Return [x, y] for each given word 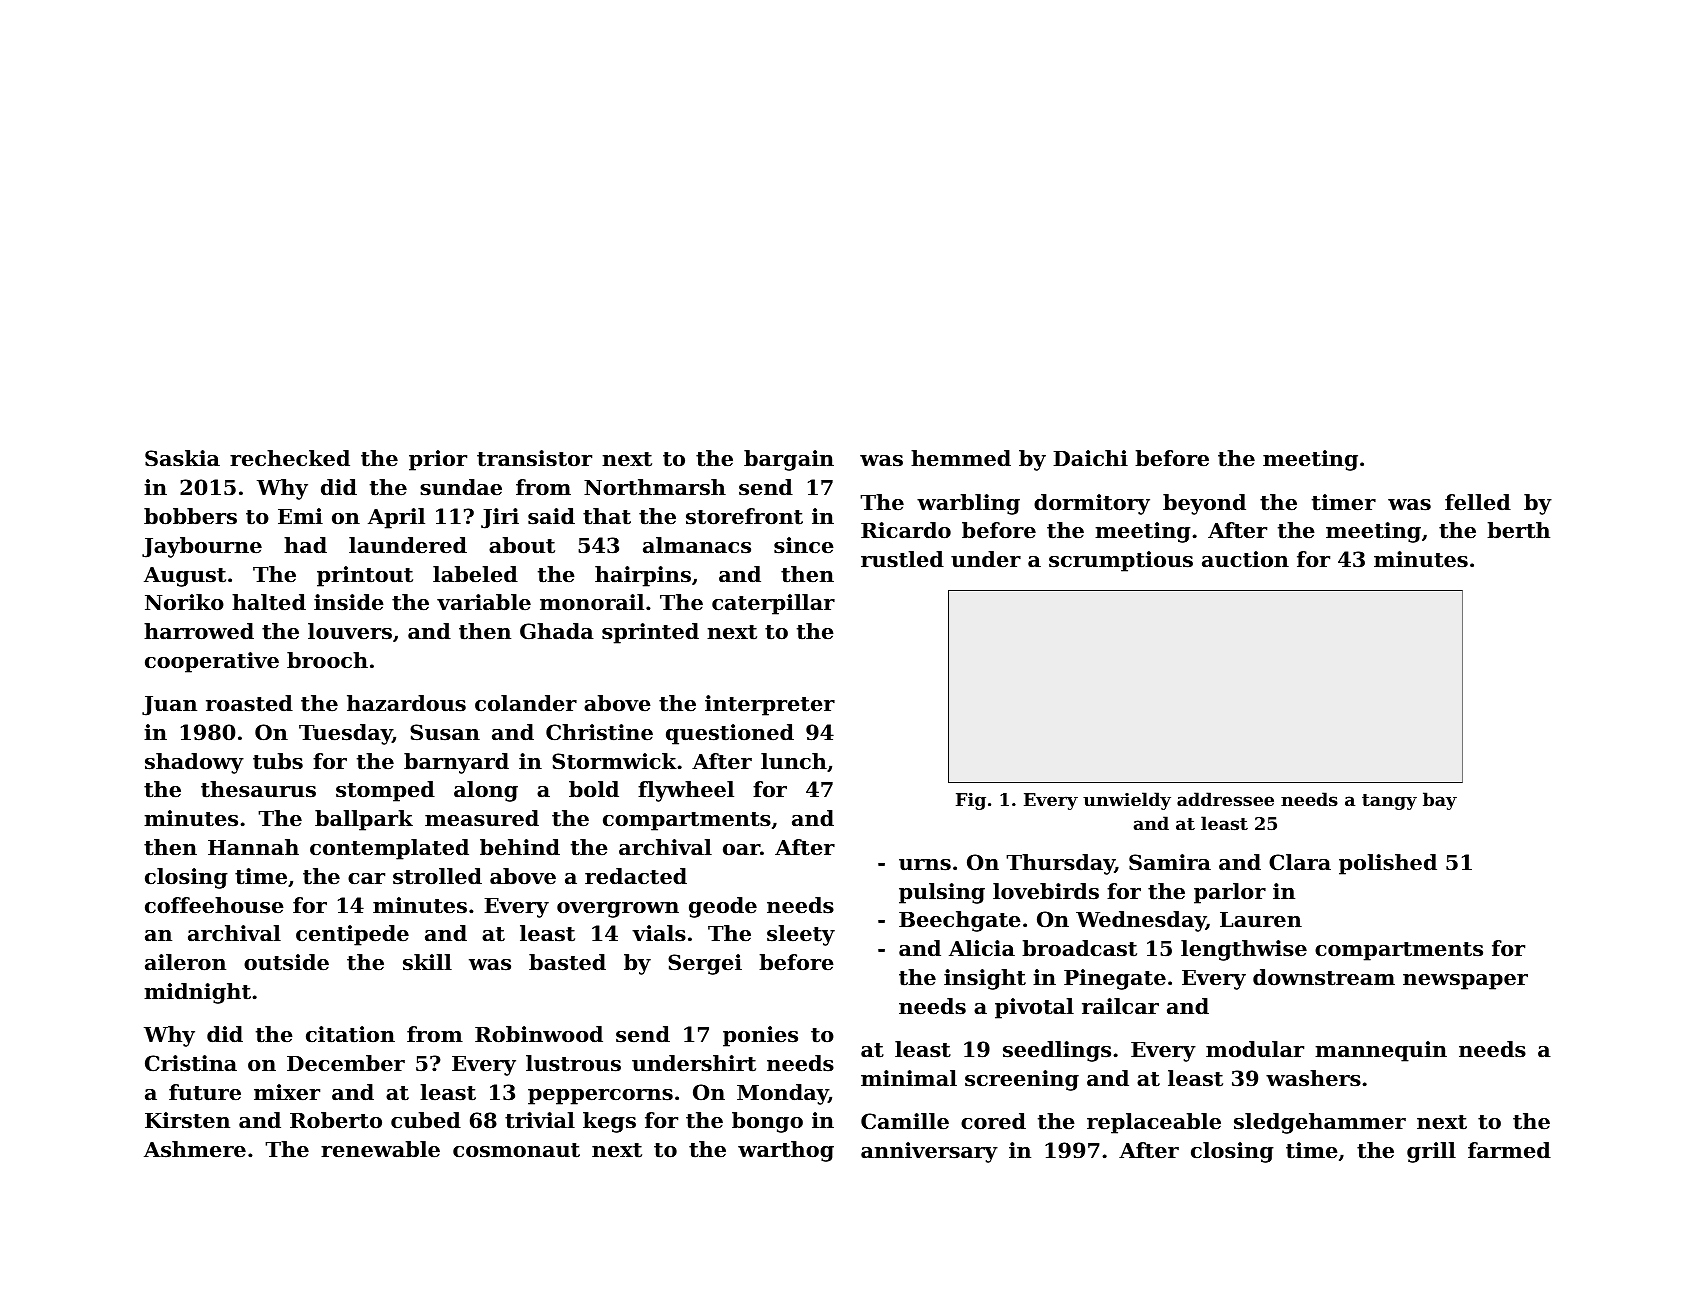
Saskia [182, 458]
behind [520, 847]
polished [1388, 864]
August [185, 577]
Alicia [982, 948]
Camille [905, 1121]
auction [1245, 559]
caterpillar [773, 604]
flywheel [686, 791]
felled [1478, 502]
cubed [426, 1120]
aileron [185, 962]
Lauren [1261, 920]
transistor [534, 458]
